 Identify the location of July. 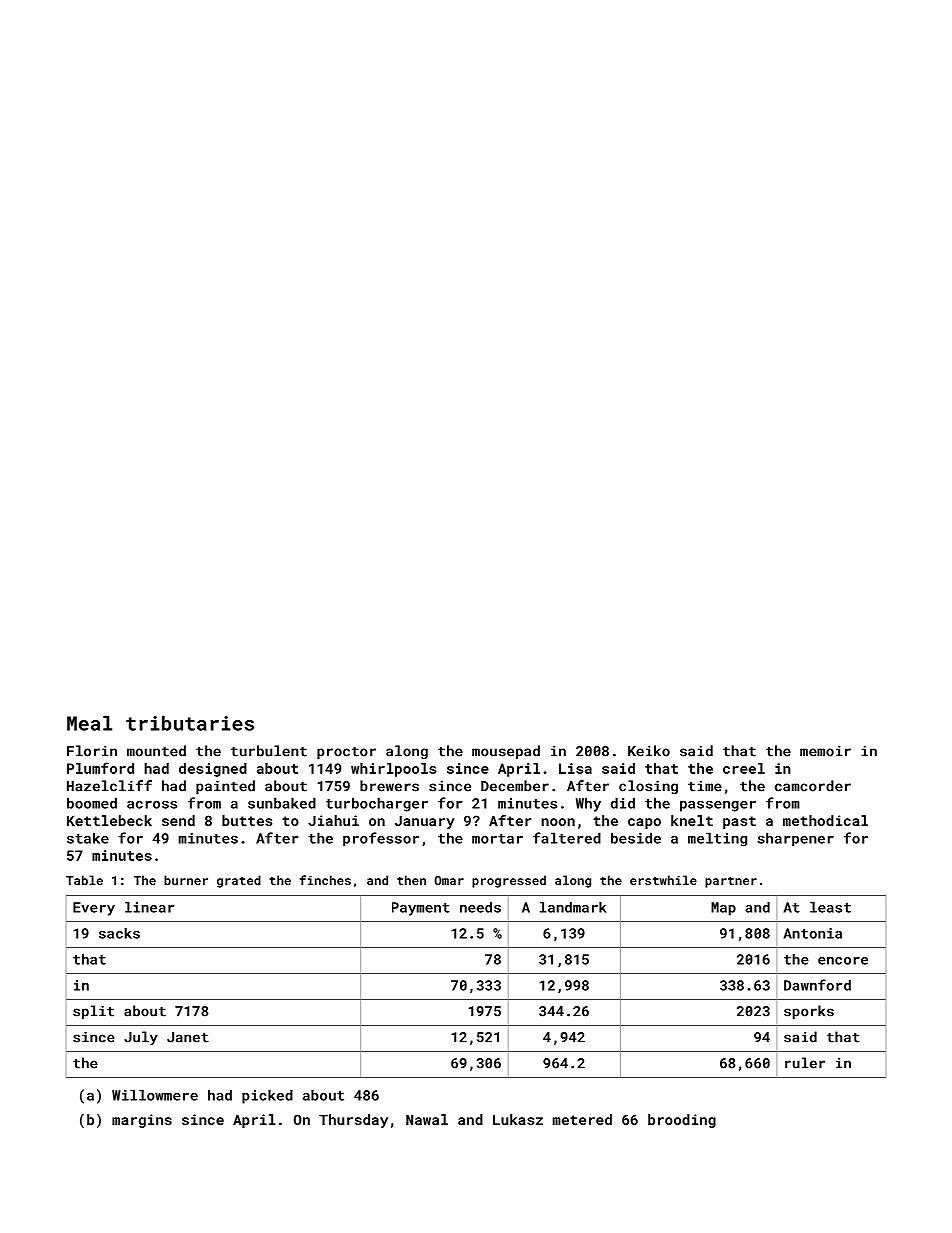
(141, 1038).
